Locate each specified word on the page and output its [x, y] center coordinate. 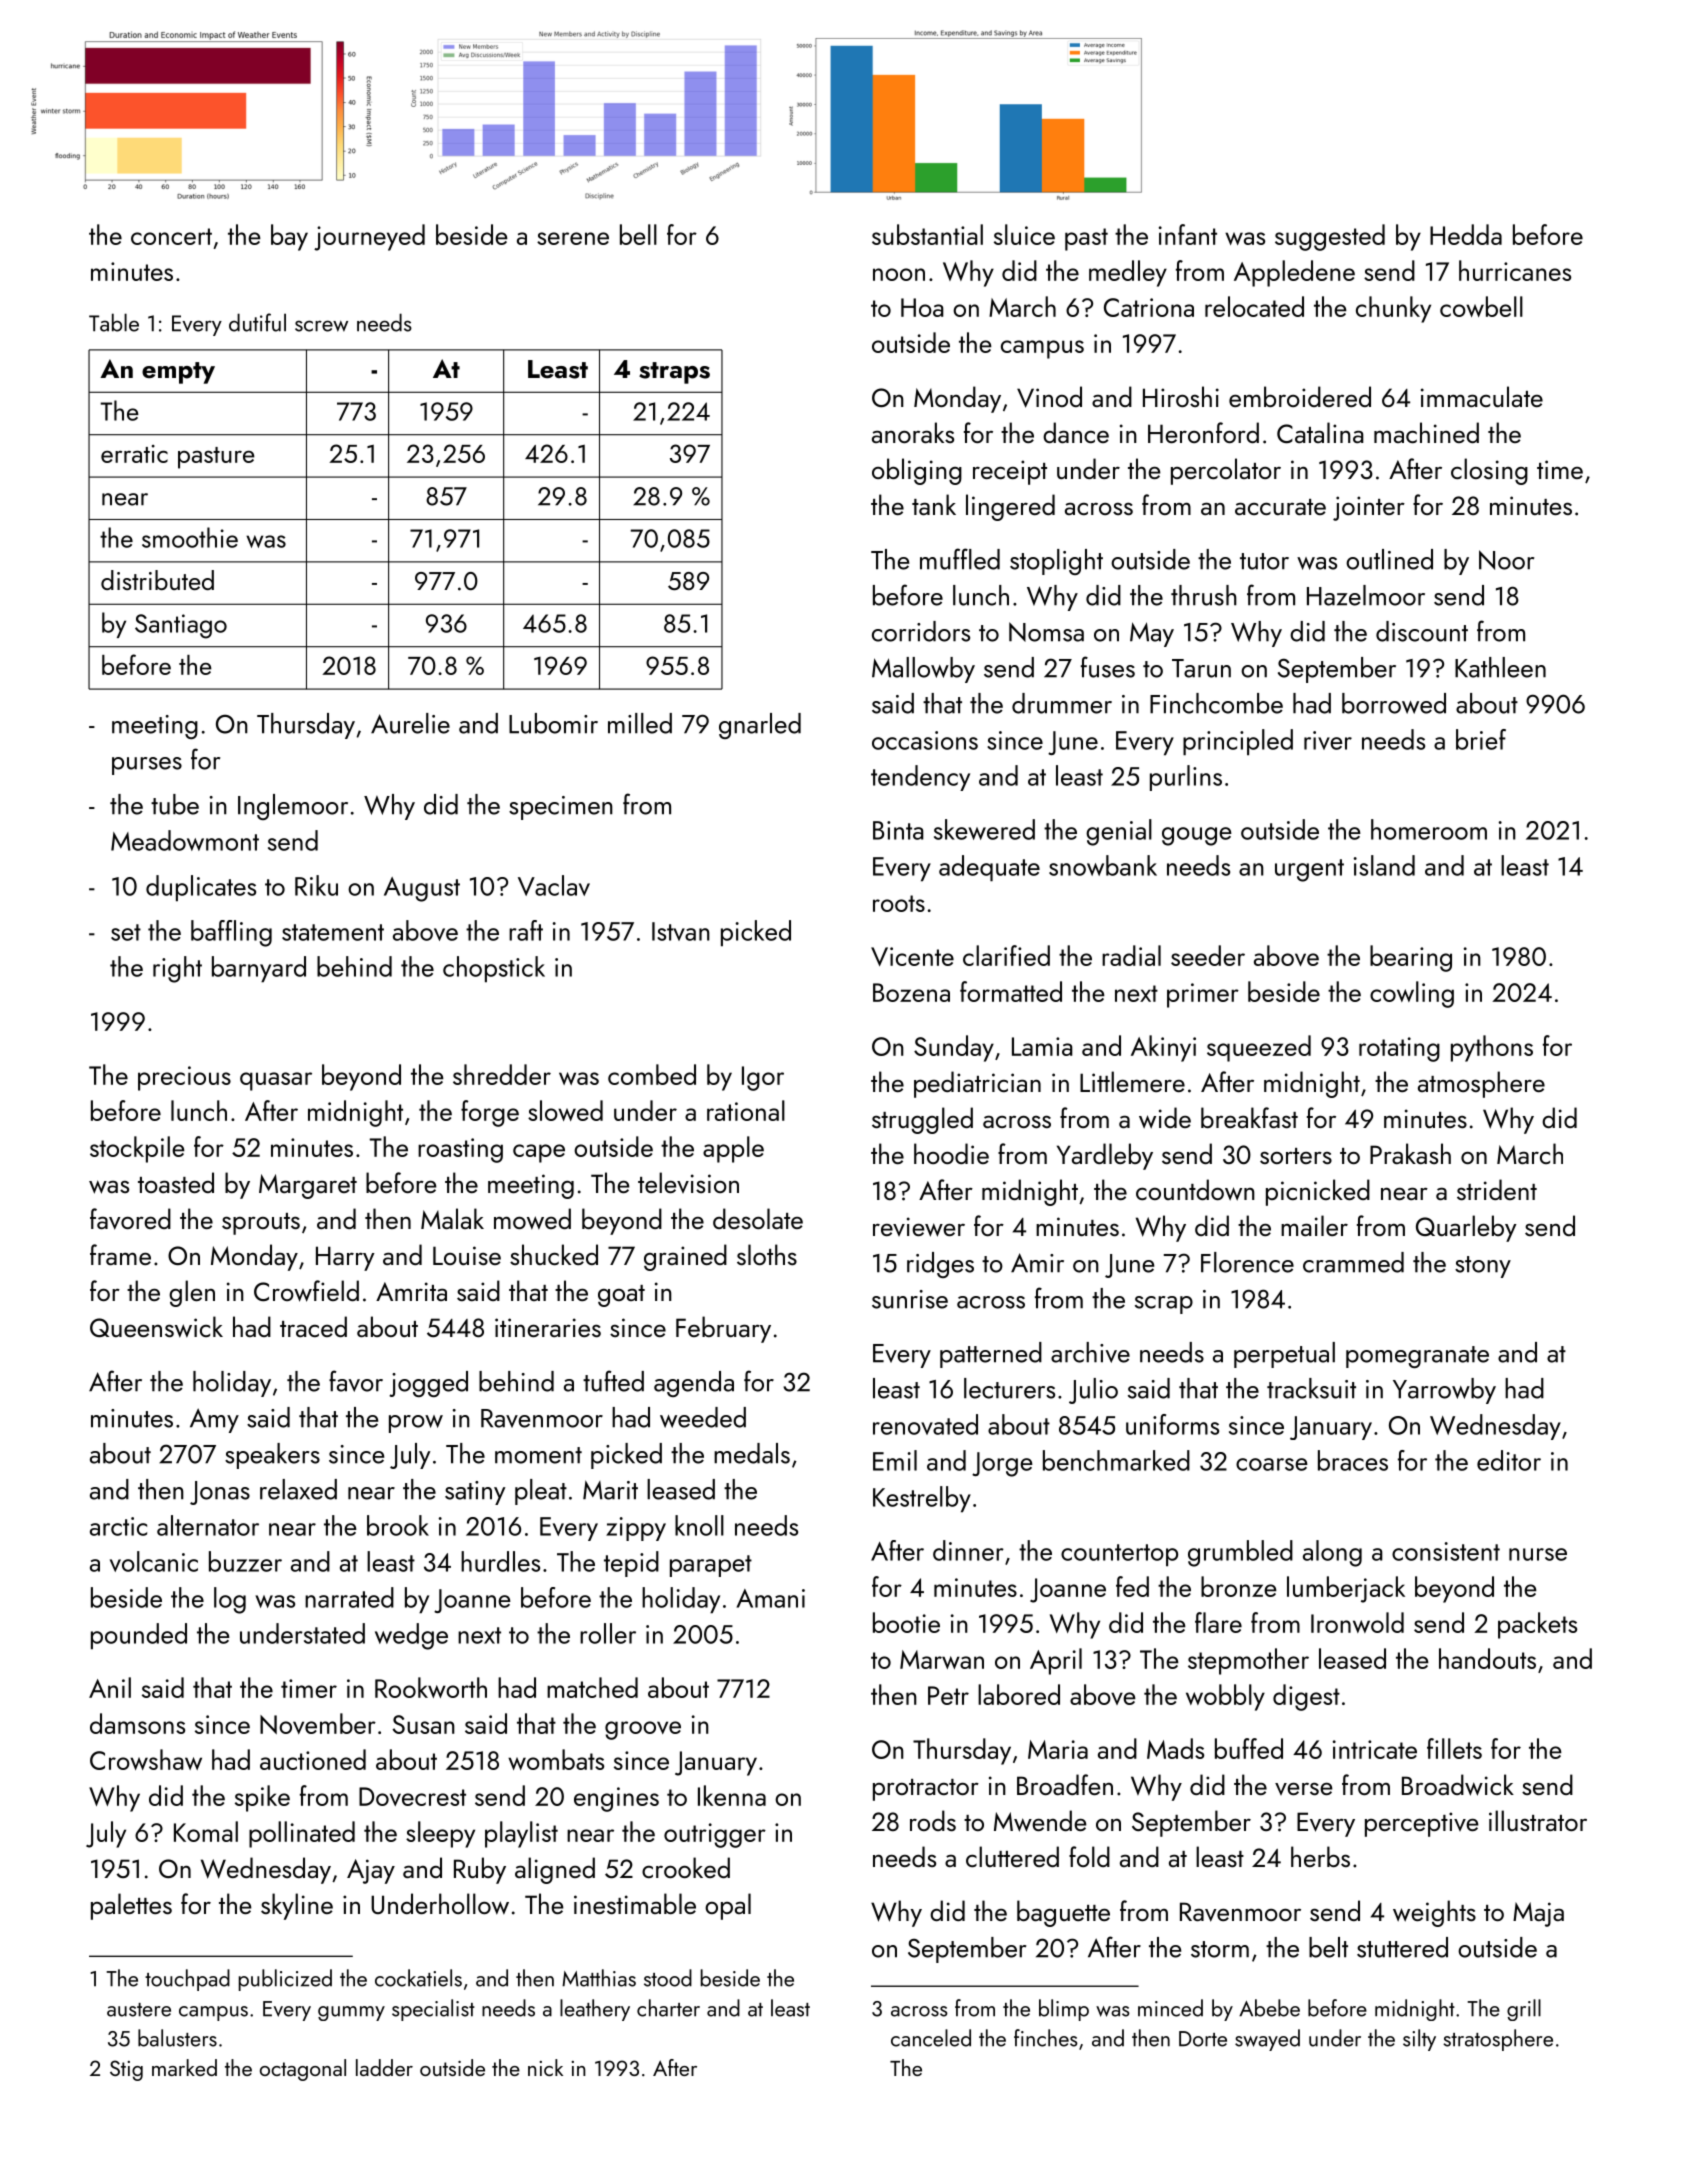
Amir [1037, 1263]
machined [1426, 432]
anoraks [913, 432]
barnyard [259, 969]
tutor [1264, 561]
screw [321, 326]
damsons [137, 1723]
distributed [157, 580]
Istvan [681, 931]
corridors [921, 631]
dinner [968, 1550]
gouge [1197, 836]
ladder [384, 2067]
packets [1537, 1625]
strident [1497, 1189]
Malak [452, 1218]
